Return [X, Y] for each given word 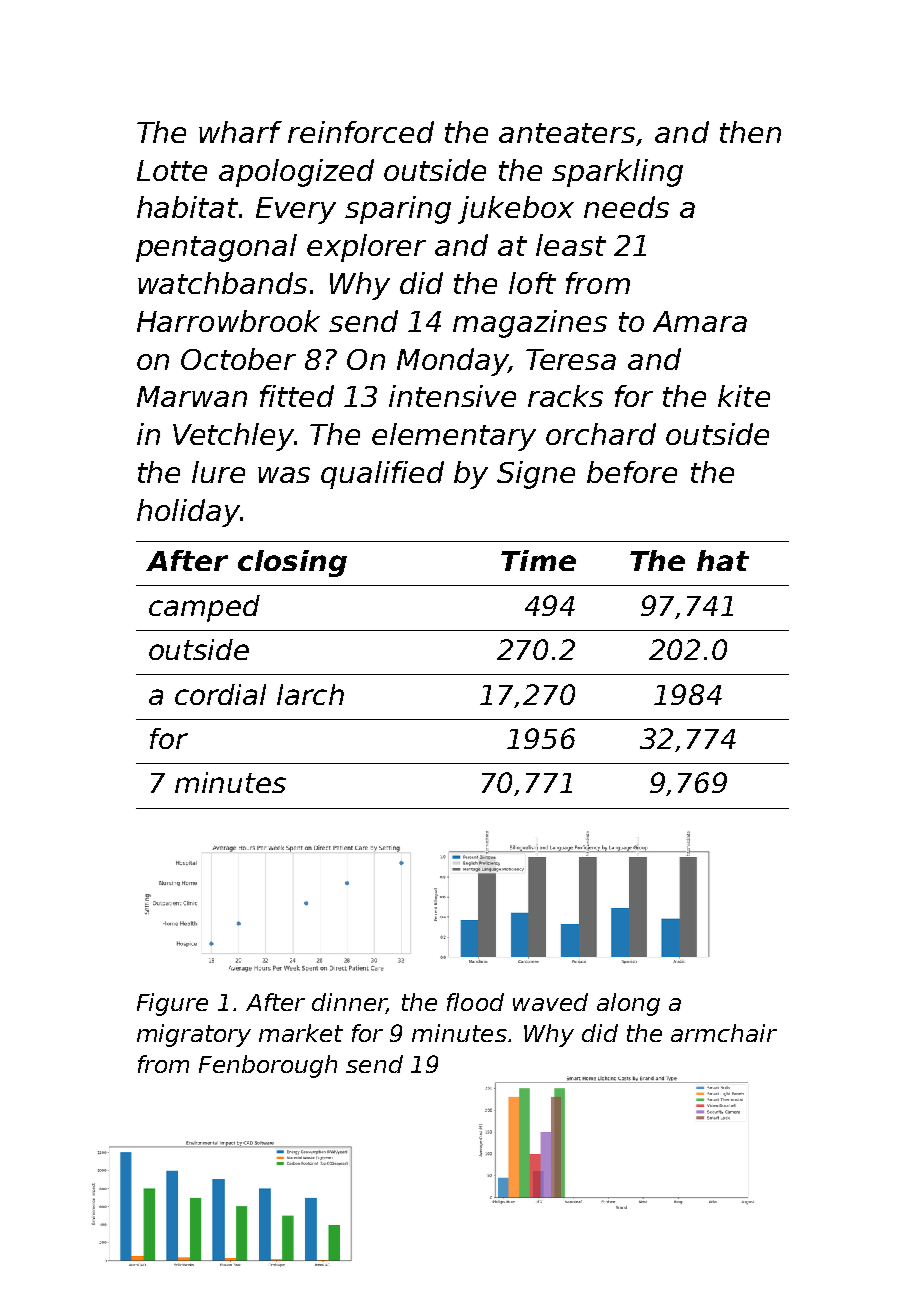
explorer [366, 248]
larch [310, 694]
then [750, 132]
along [628, 1004]
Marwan [192, 396]
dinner [349, 1003]
